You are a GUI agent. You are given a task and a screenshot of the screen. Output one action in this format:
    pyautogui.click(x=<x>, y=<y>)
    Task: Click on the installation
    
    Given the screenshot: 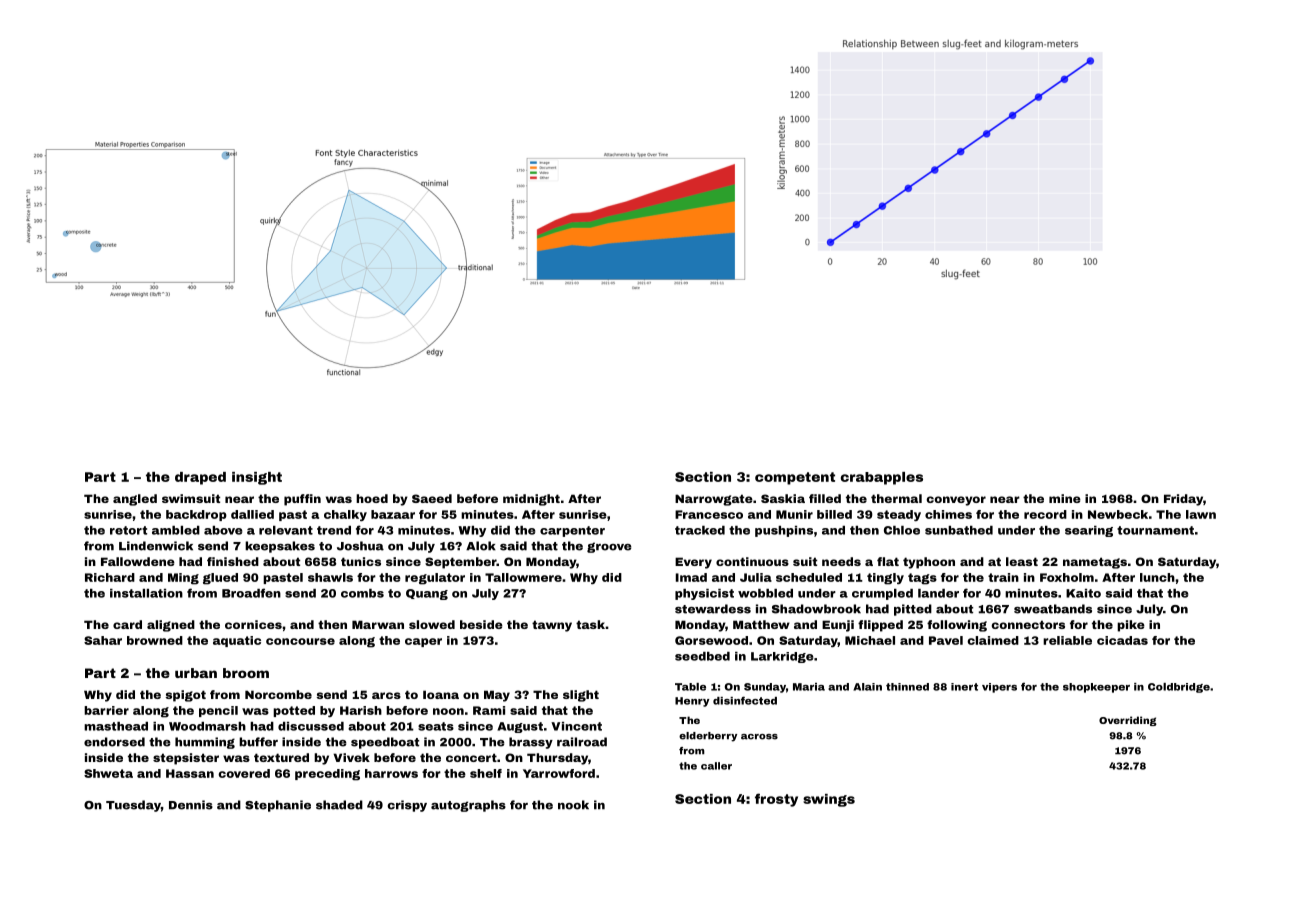 What is the action you would take?
    pyautogui.click(x=146, y=593)
